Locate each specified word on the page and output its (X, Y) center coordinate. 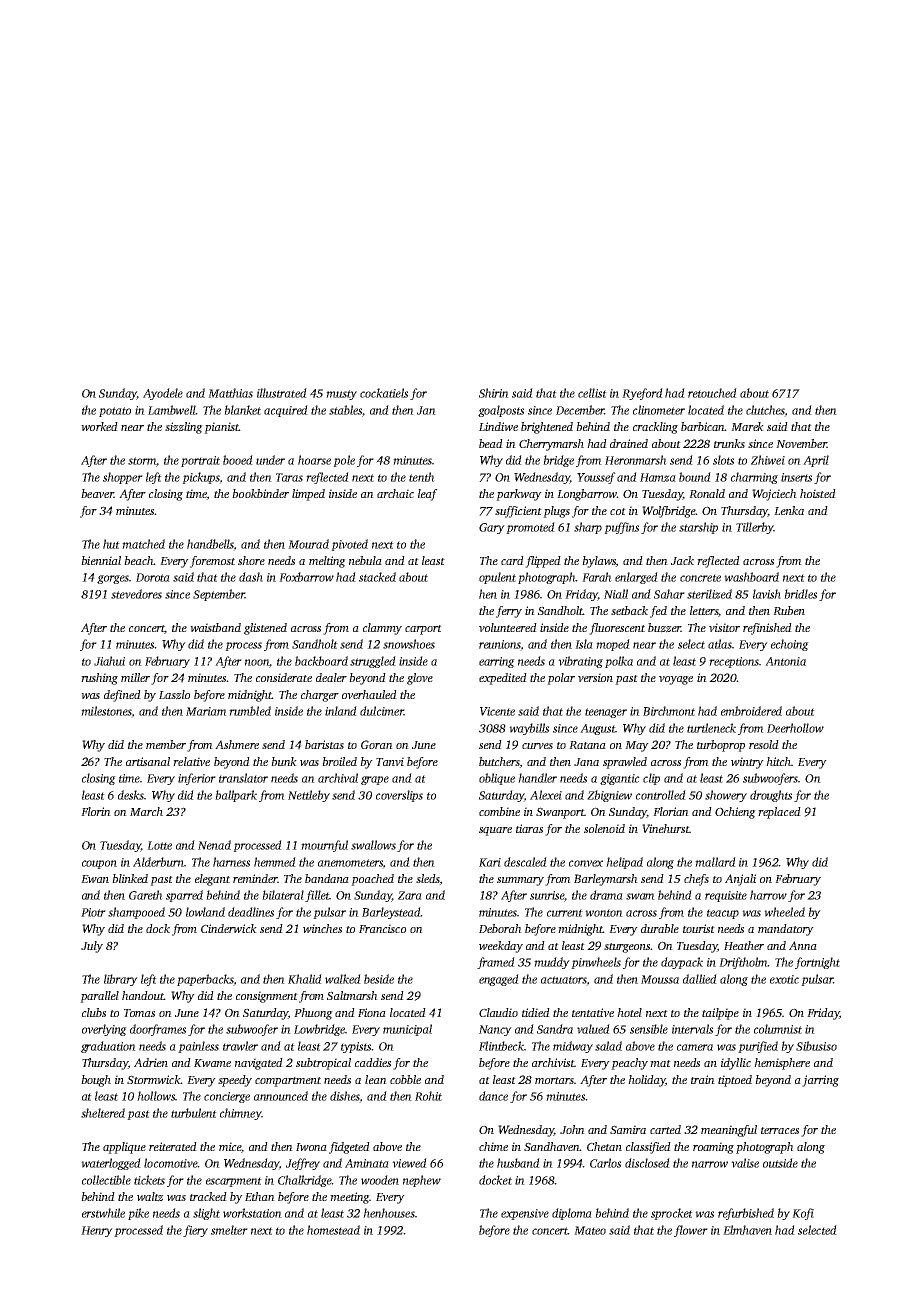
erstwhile (103, 1213)
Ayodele (163, 394)
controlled (661, 795)
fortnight (817, 963)
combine (499, 811)
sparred (184, 896)
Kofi (803, 1214)
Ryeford (642, 394)
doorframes (158, 1030)
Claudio (498, 1012)
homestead (333, 1230)
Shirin (494, 393)
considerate (284, 677)
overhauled (369, 694)
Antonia (785, 661)
